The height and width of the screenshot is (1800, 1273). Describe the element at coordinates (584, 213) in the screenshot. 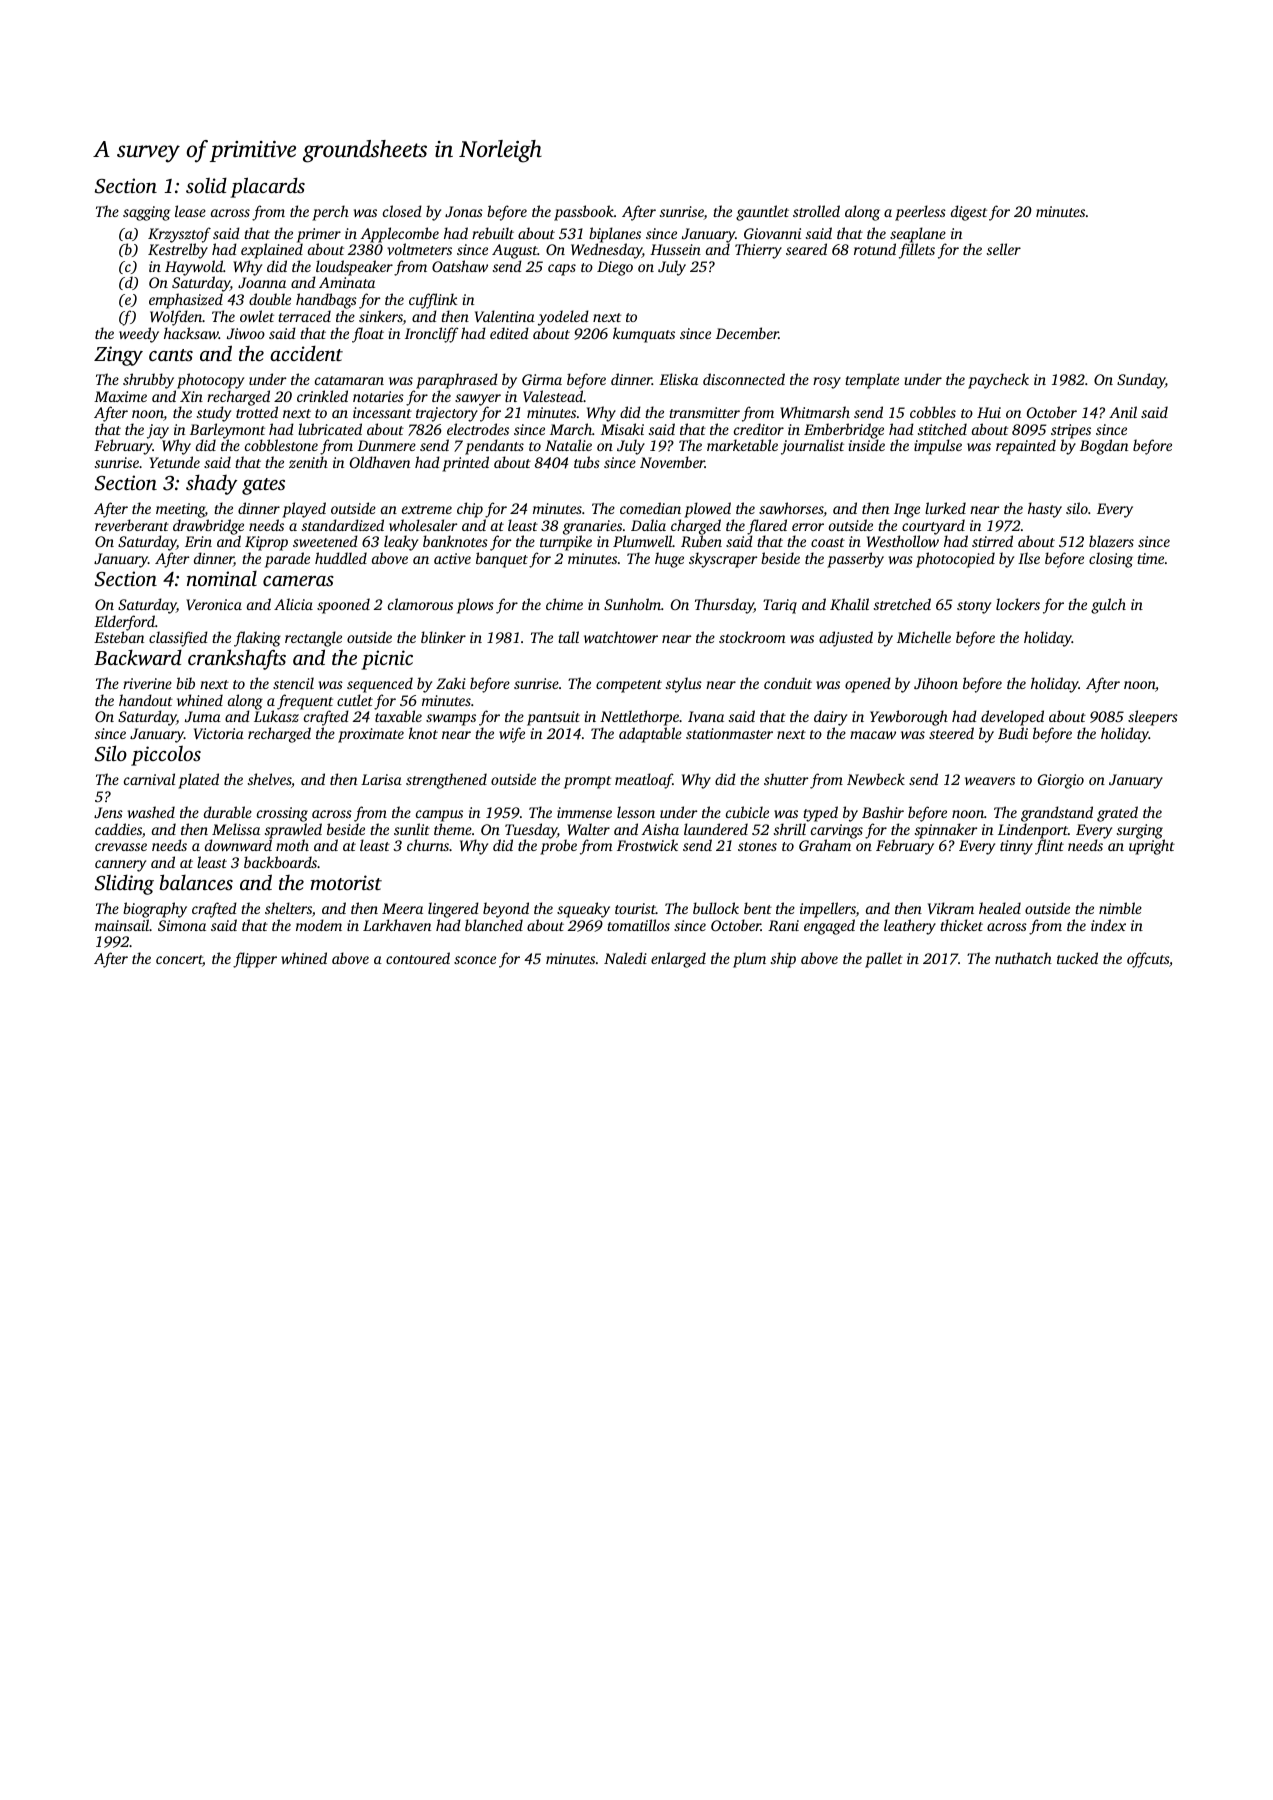

I see `passbook` at that location.
